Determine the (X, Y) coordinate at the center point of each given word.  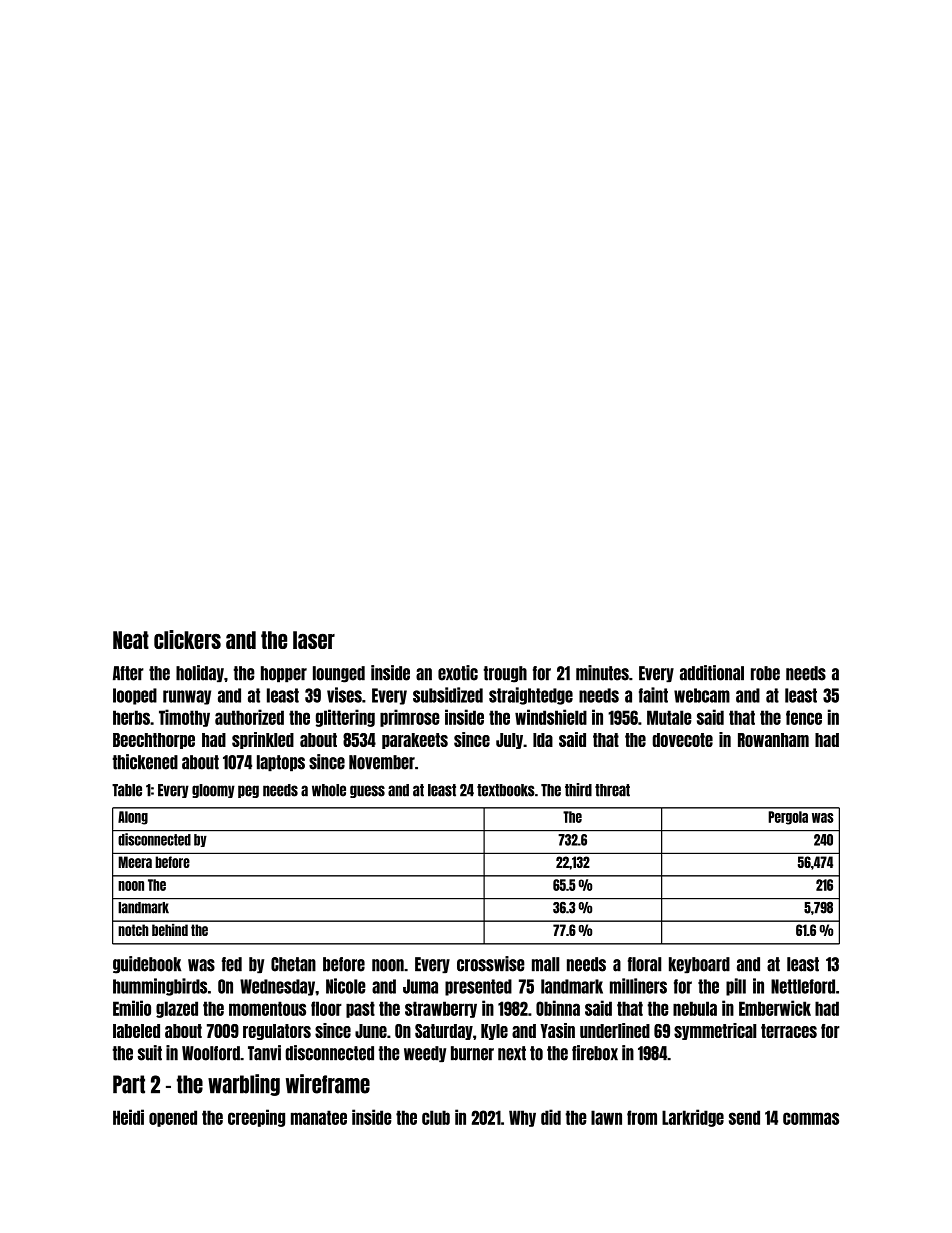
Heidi (128, 1117)
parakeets (415, 741)
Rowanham (773, 740)
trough (505, 674)
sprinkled (263, 740)
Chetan (293, 964)
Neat (131, 640)
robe (765, 673)
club (436, 1117)
